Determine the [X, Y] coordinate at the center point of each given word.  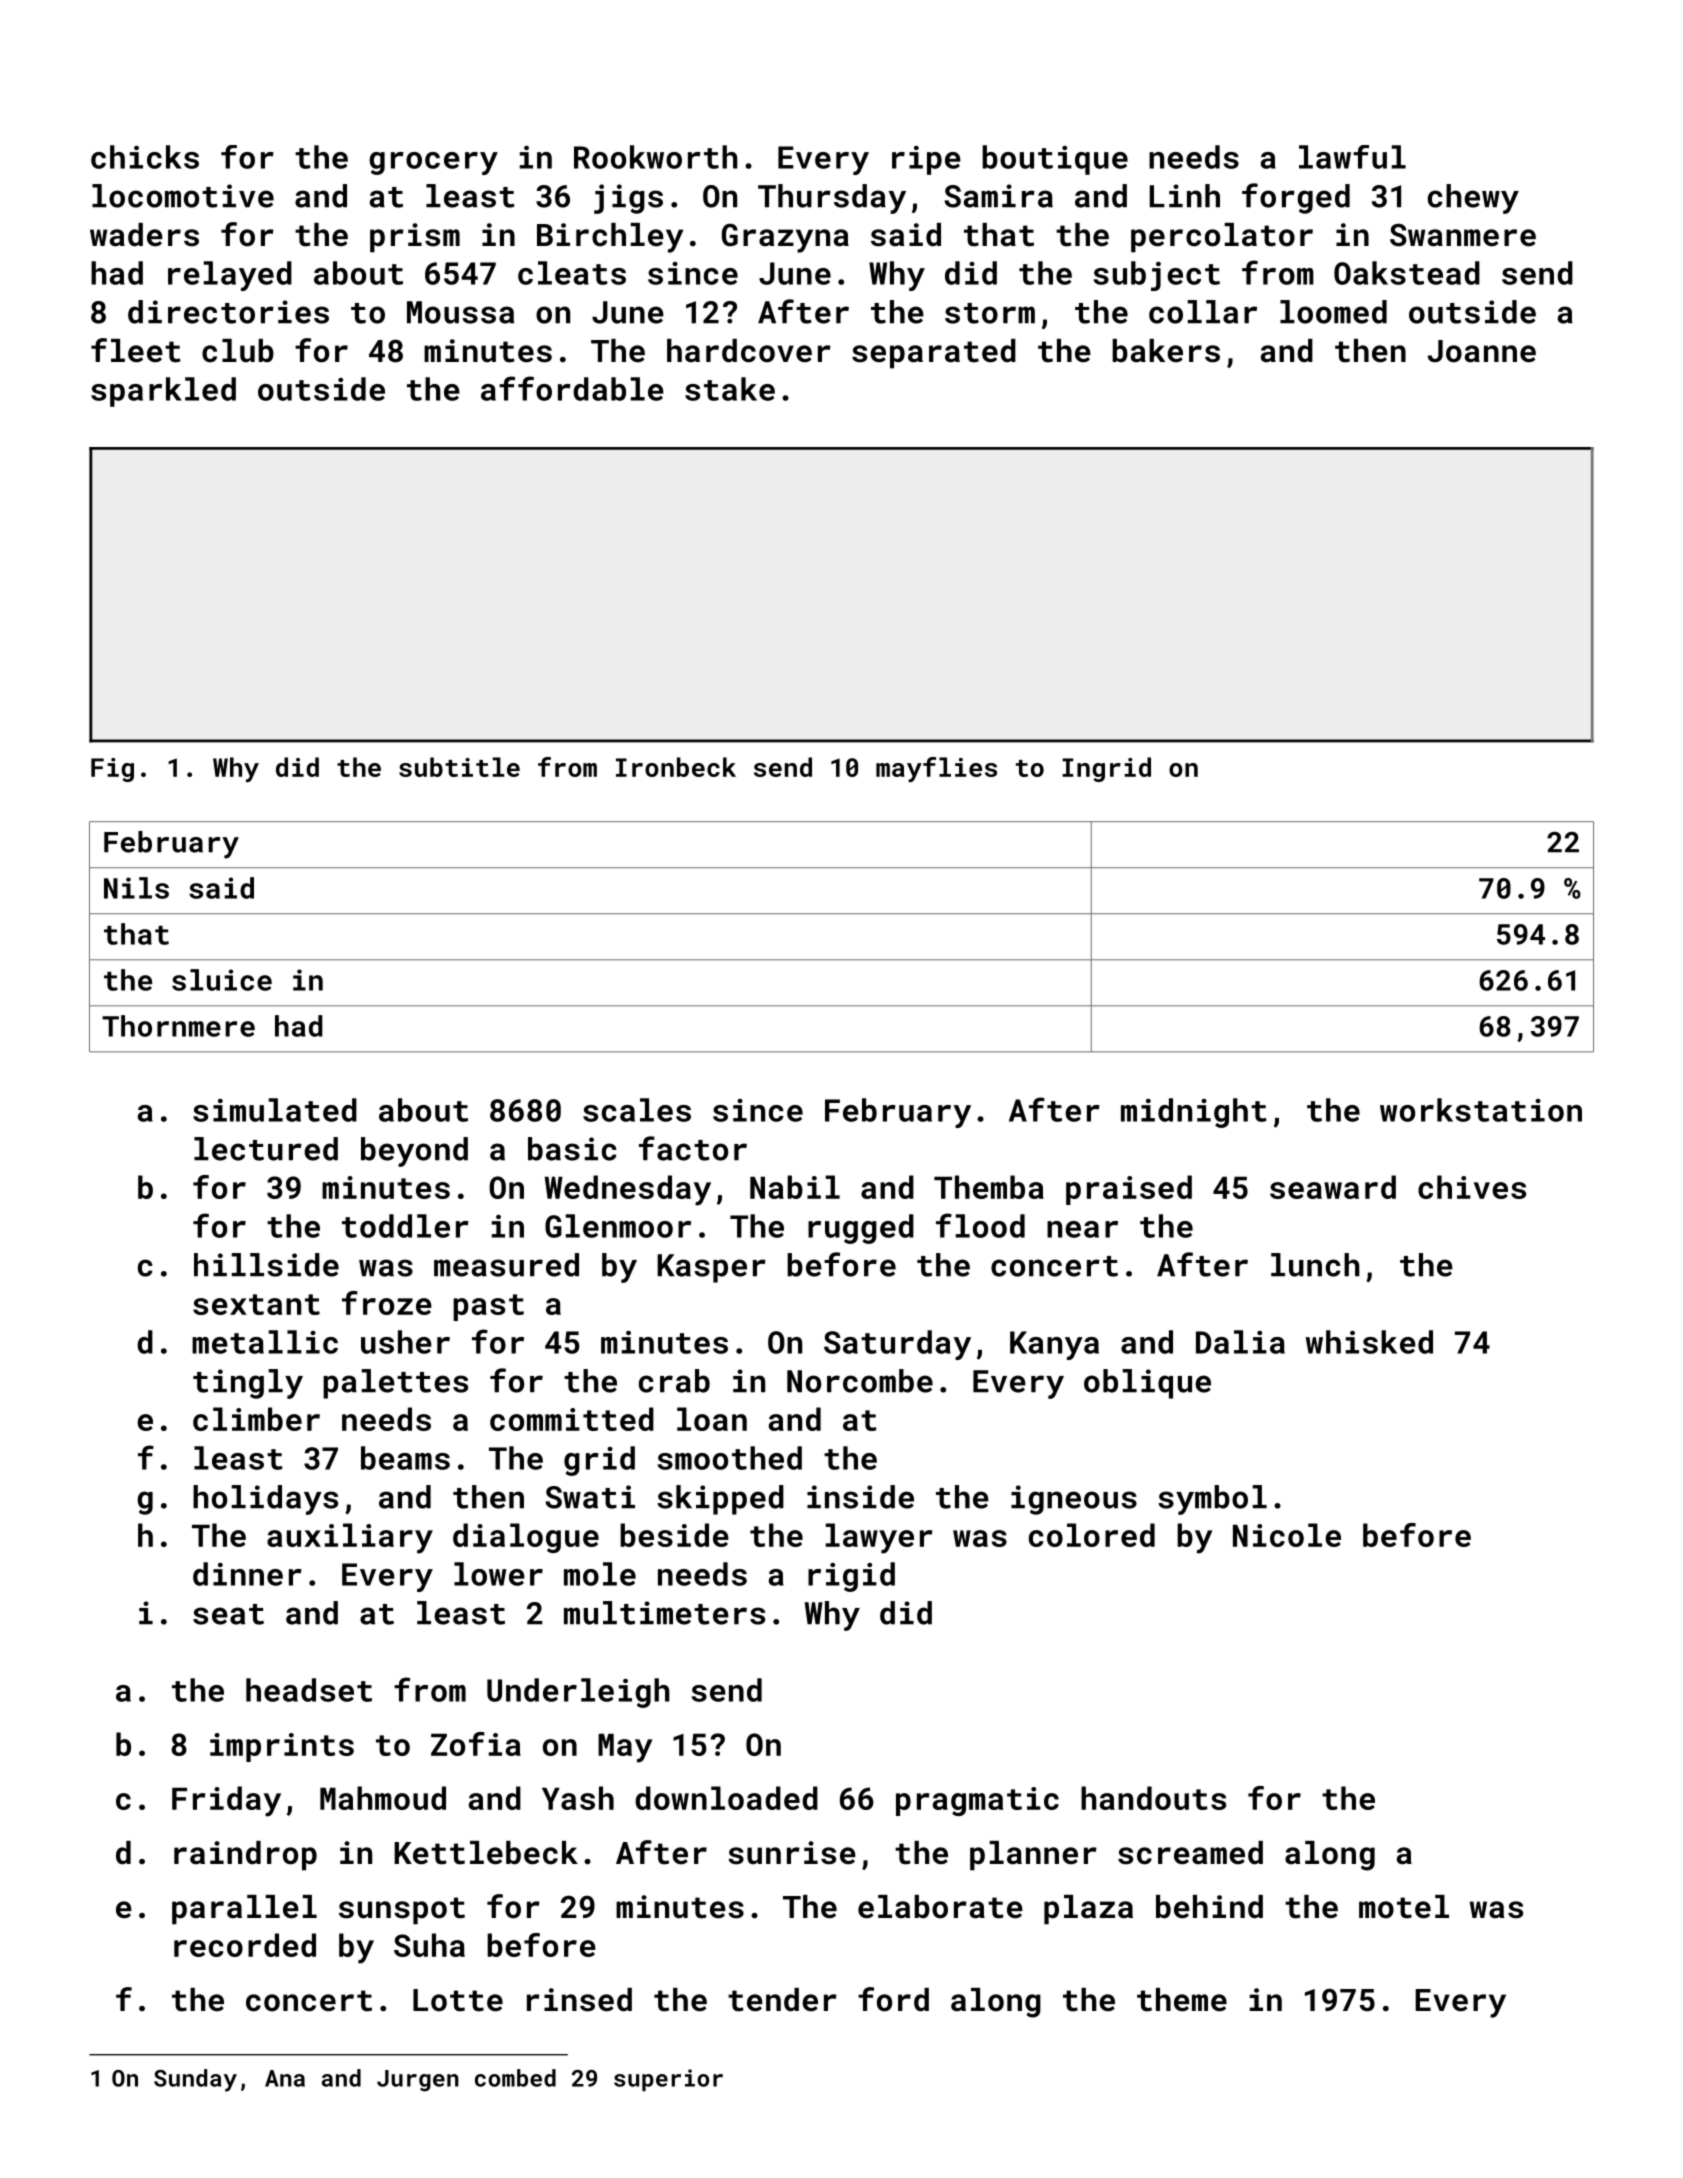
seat [228, 1614]
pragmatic [977, 1801]
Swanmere [1463, 235]
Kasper [711, 1268]
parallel [244, 1910]
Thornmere [178, 1026]
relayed [230, 276]
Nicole [1287, 1535]
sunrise [792, 1853]
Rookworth [656, 157]
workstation [1481, 1110]
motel [1404, 1907]
